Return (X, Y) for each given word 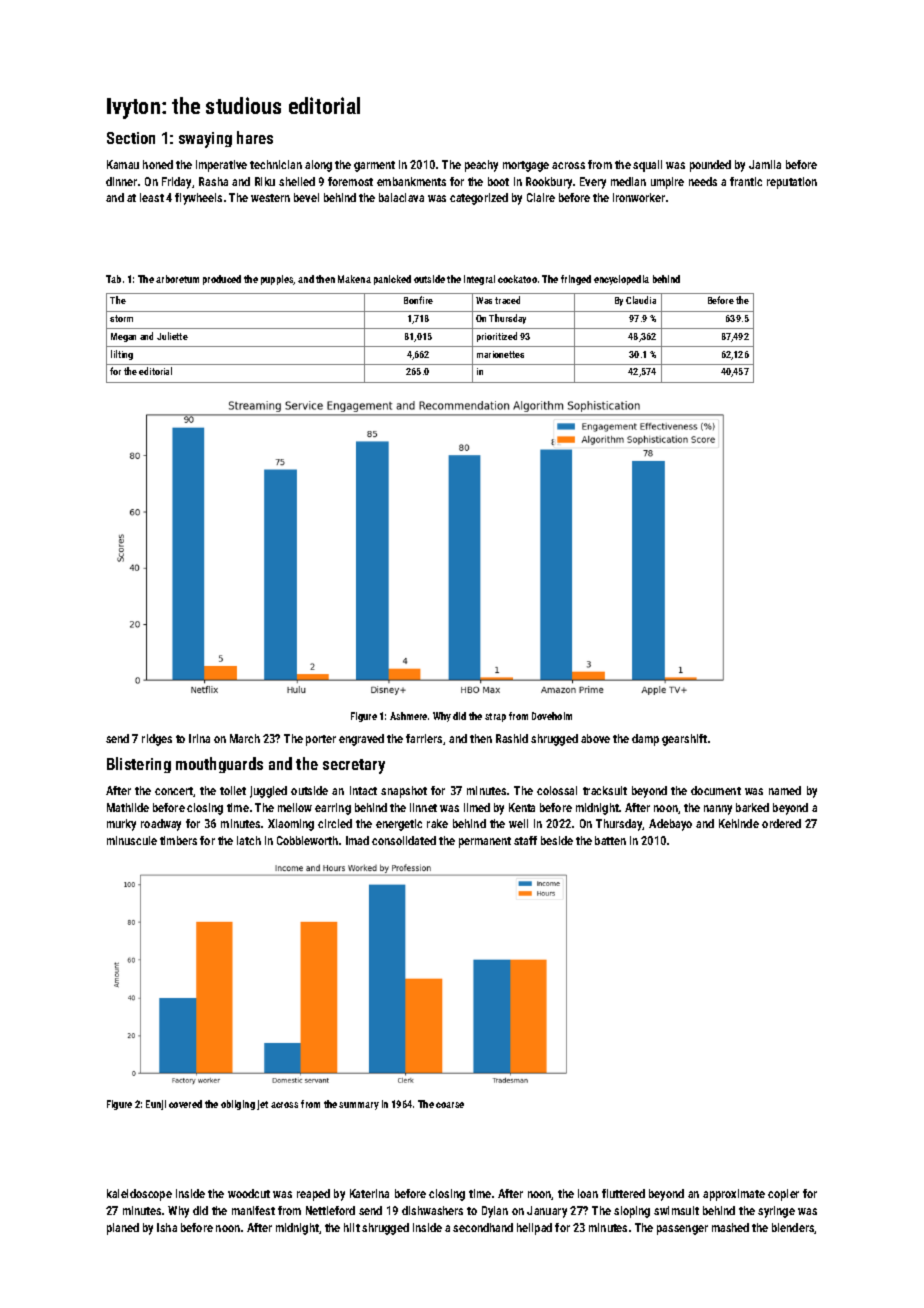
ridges (157, 740)
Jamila (765, 164)
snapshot (404, 792)
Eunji (156, 1105)
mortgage (526, 166)
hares (255, 137)
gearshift (684, 740)
